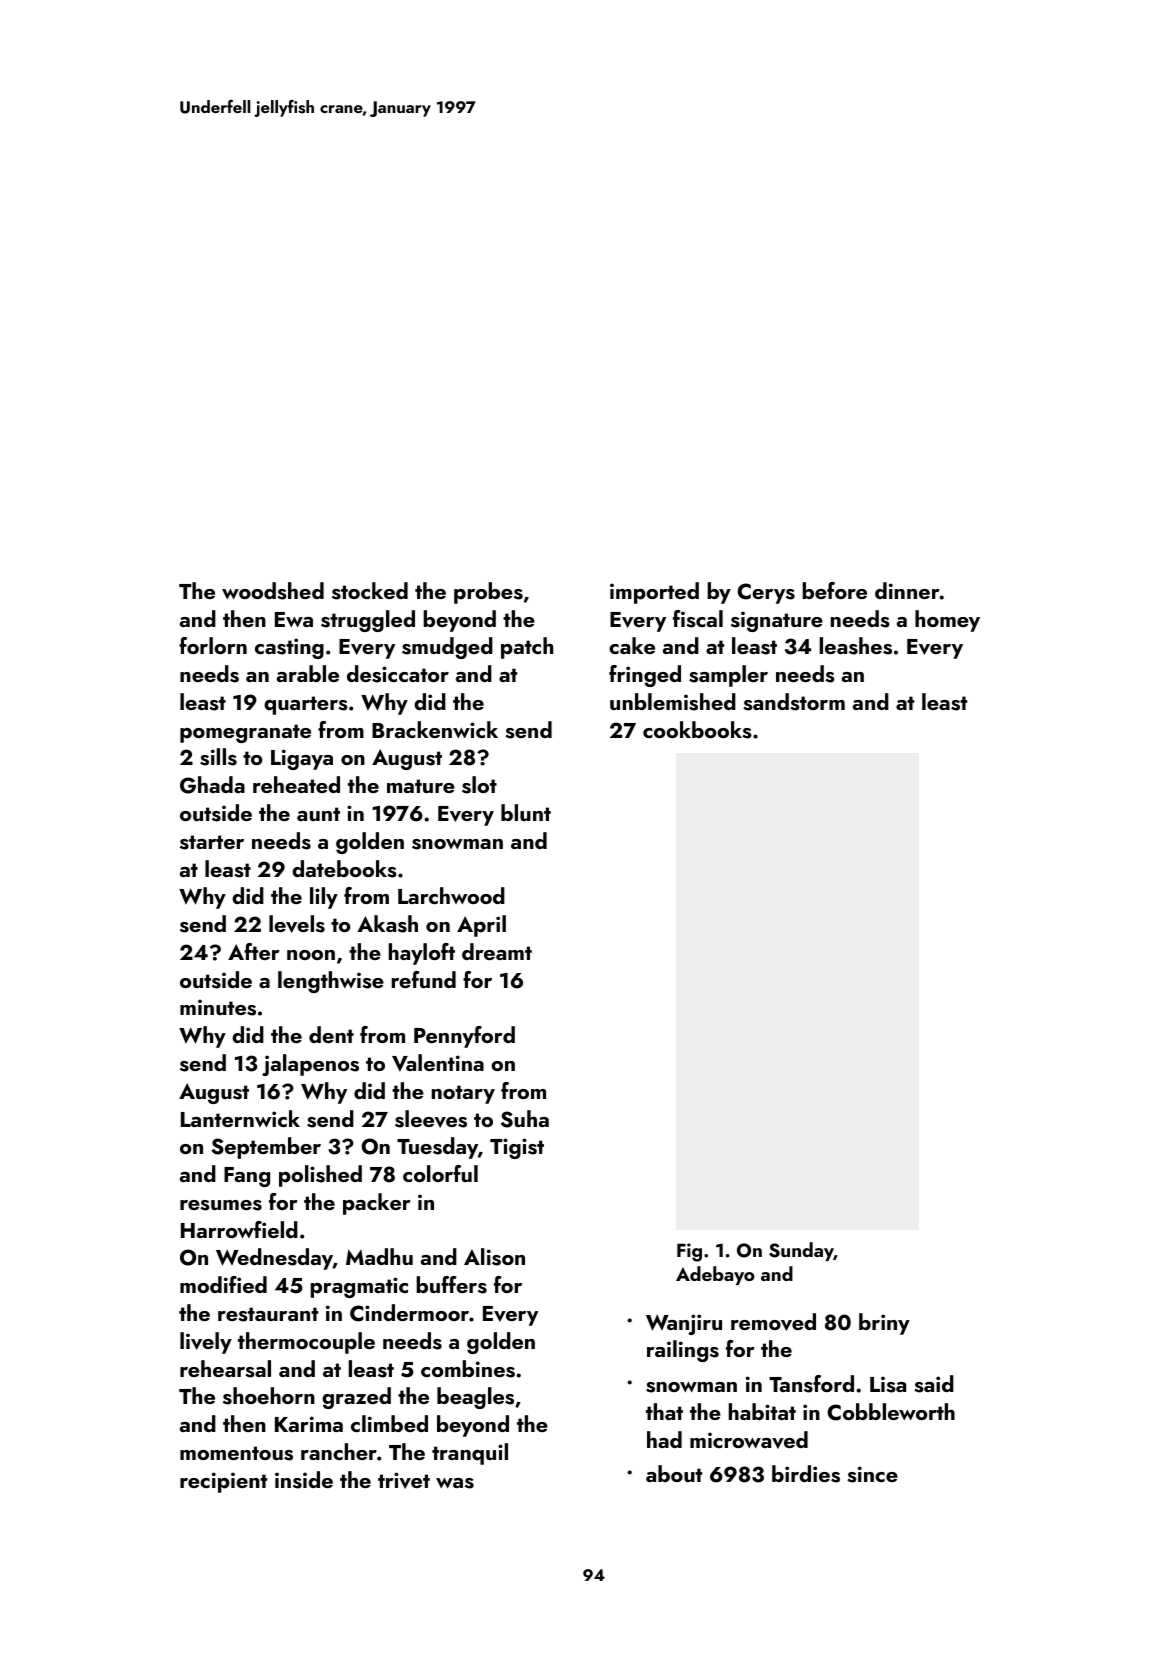 The image size is (1165, 1654). What do you see at coordinates (689, 1252) in the document?
I see `Fig` at bounding box center [689, 1252].
